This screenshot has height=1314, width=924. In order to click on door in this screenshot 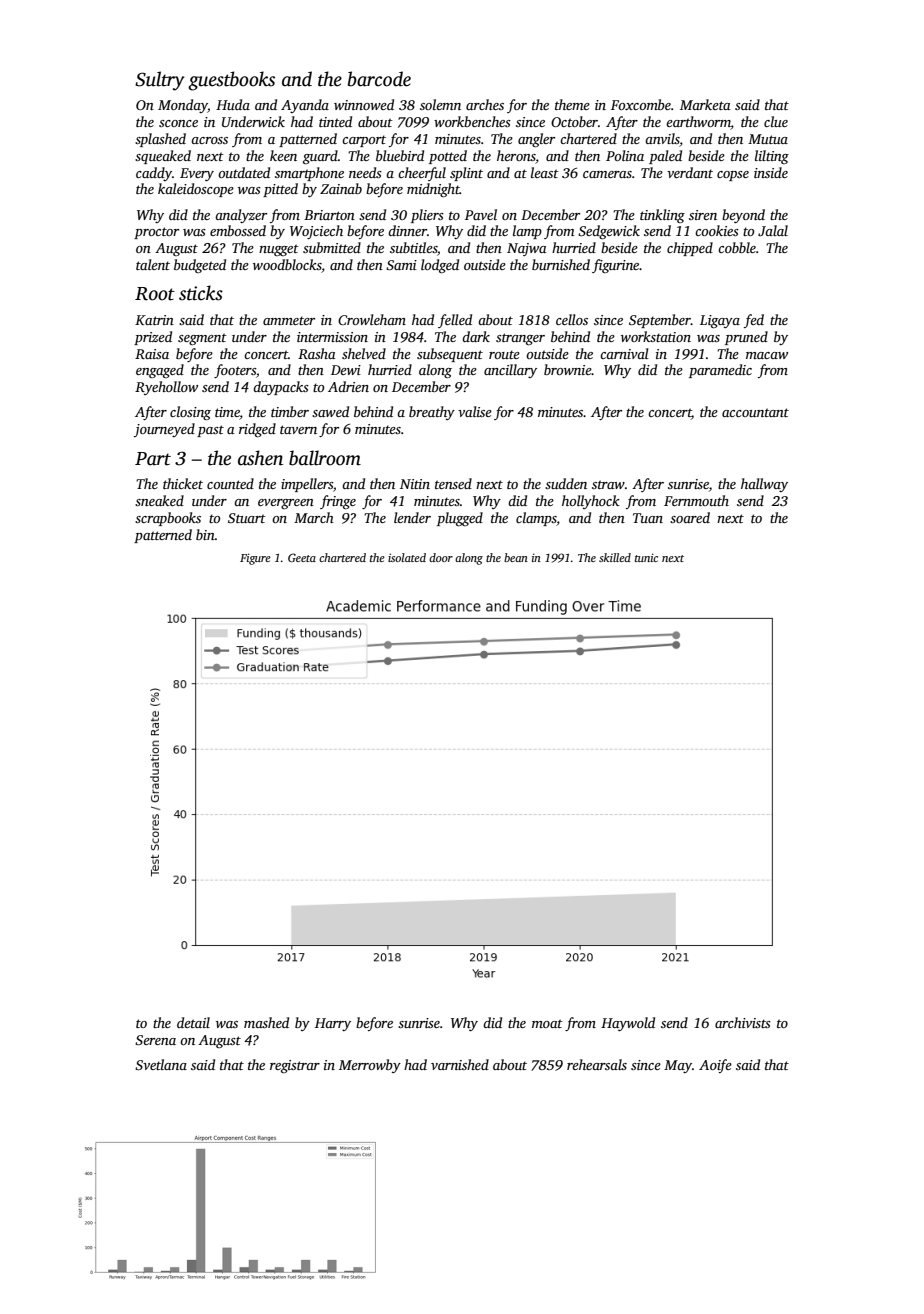, I will do `click(441, 557)`.
